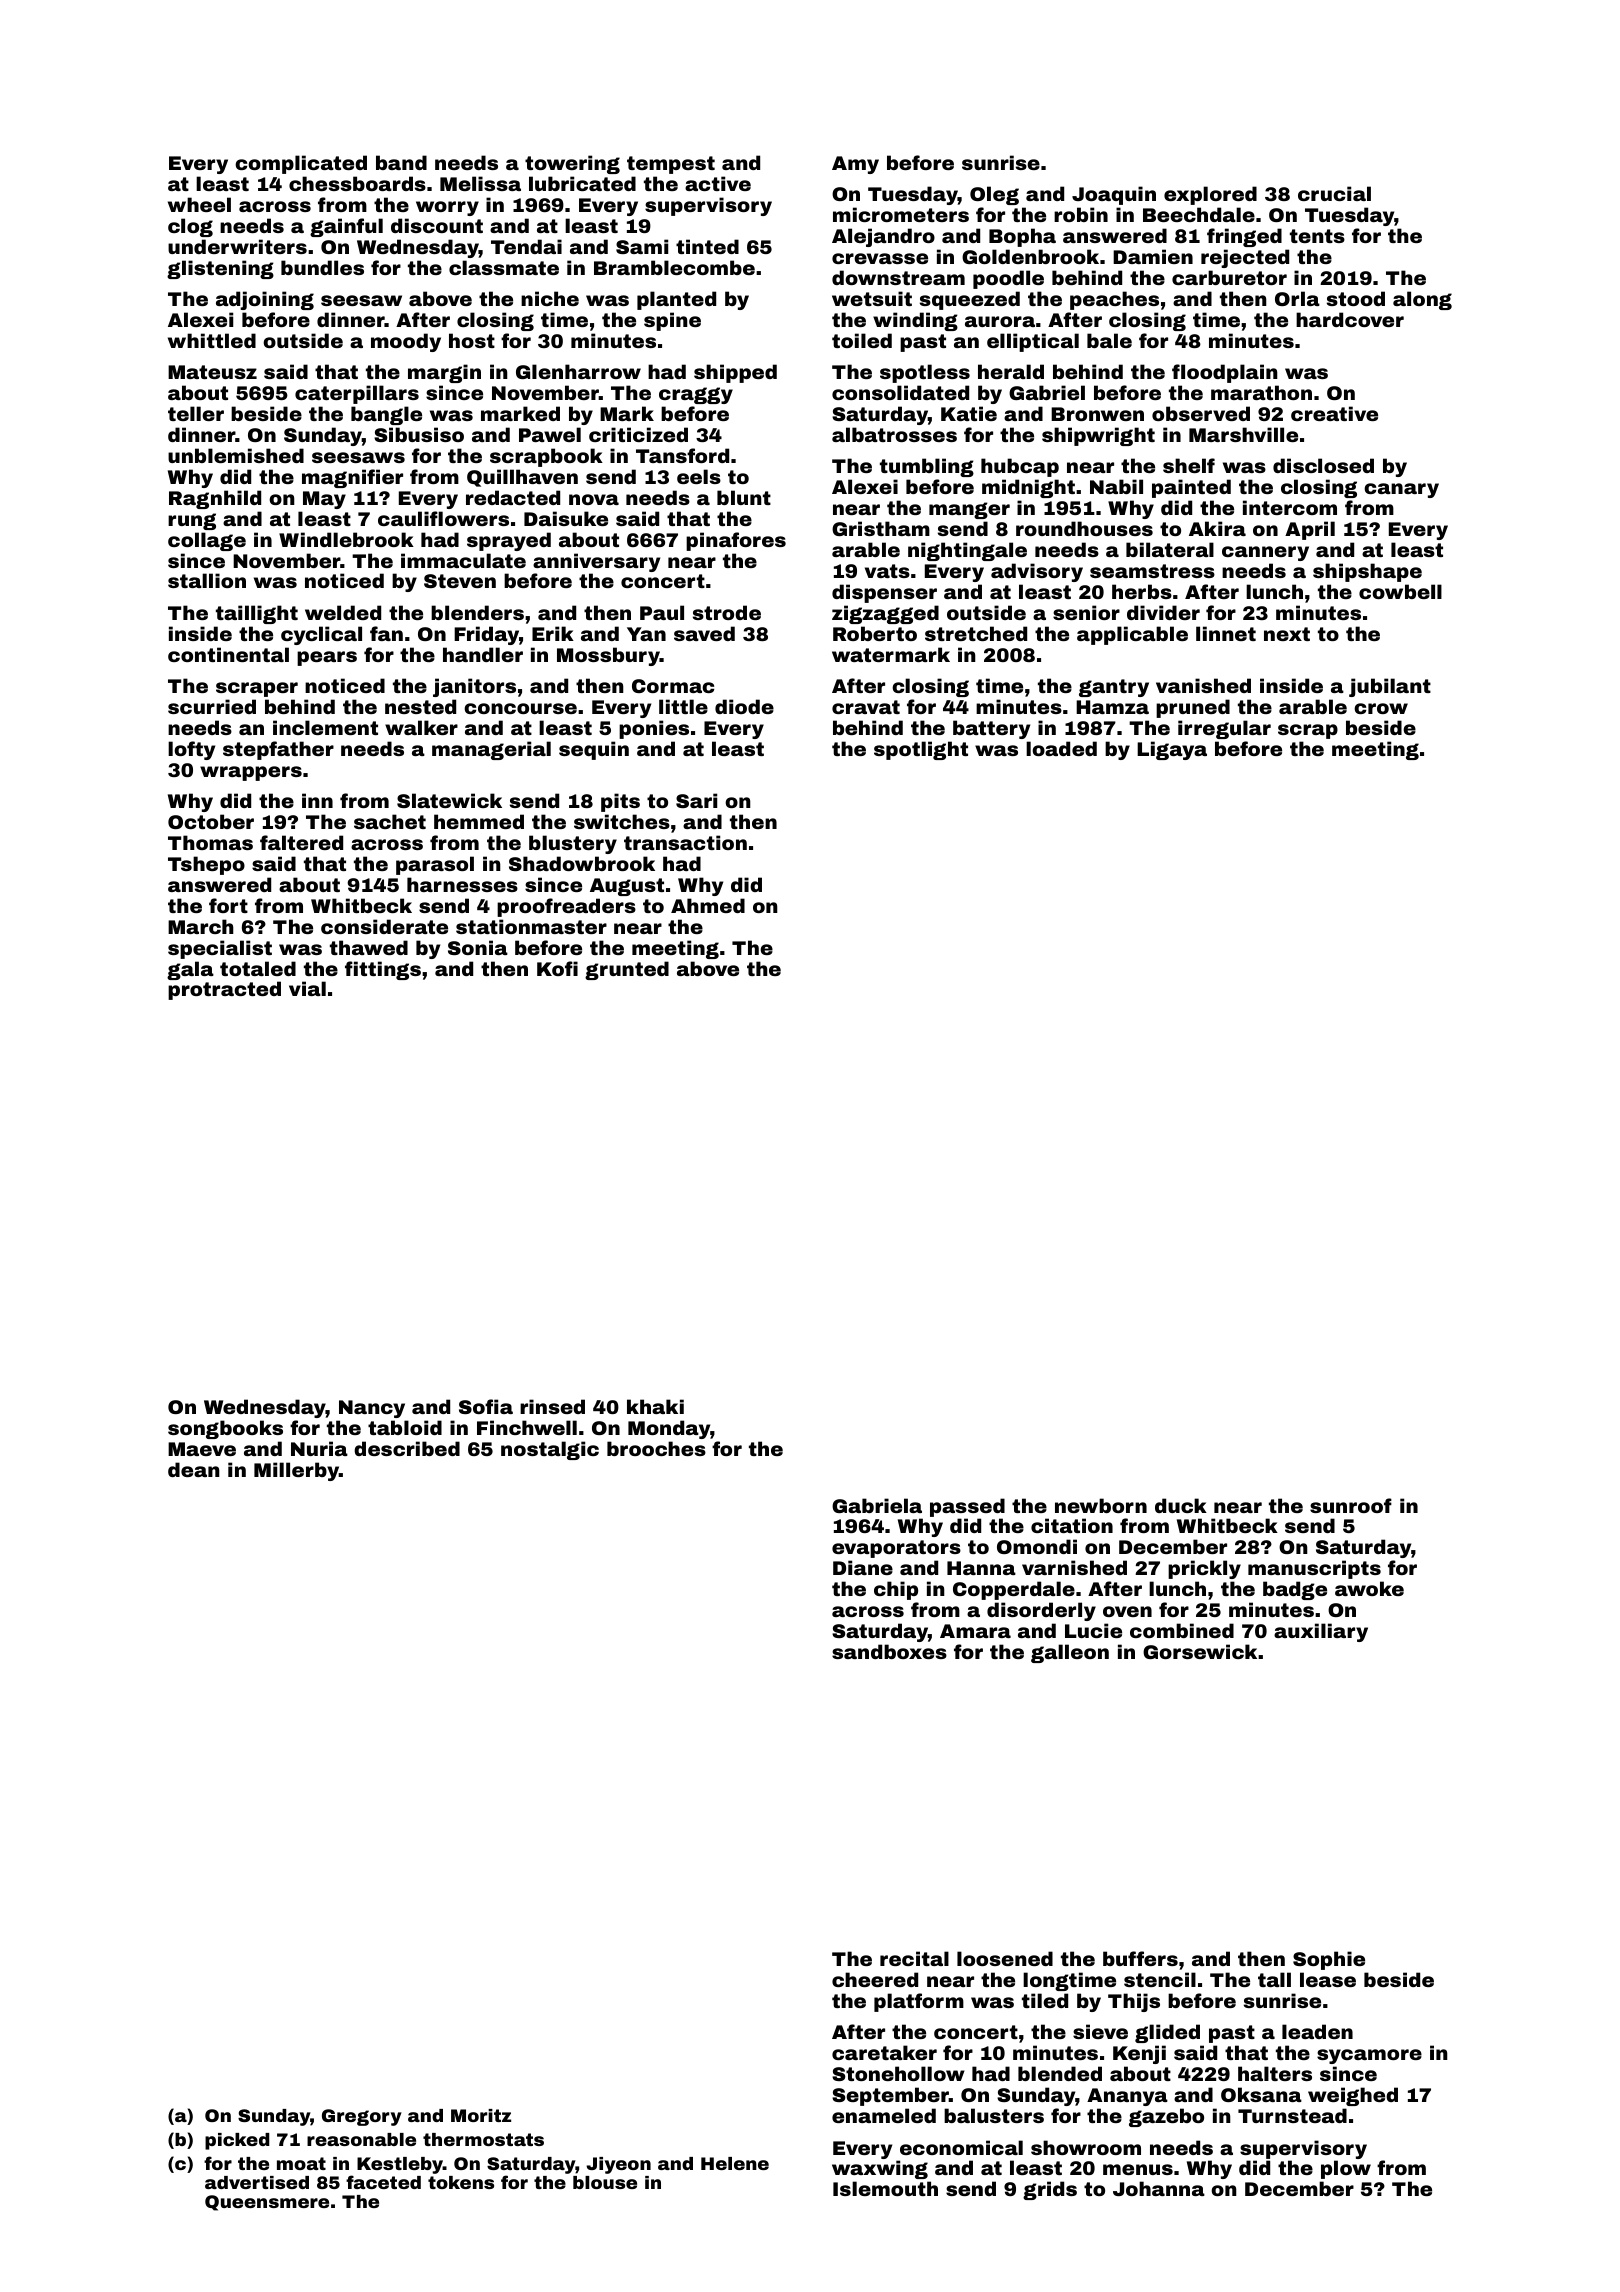 The width and height of the page is (1620, 2292). Describe the element at coordinates (278, 750) in the page. I see `stepfather` at that location.
